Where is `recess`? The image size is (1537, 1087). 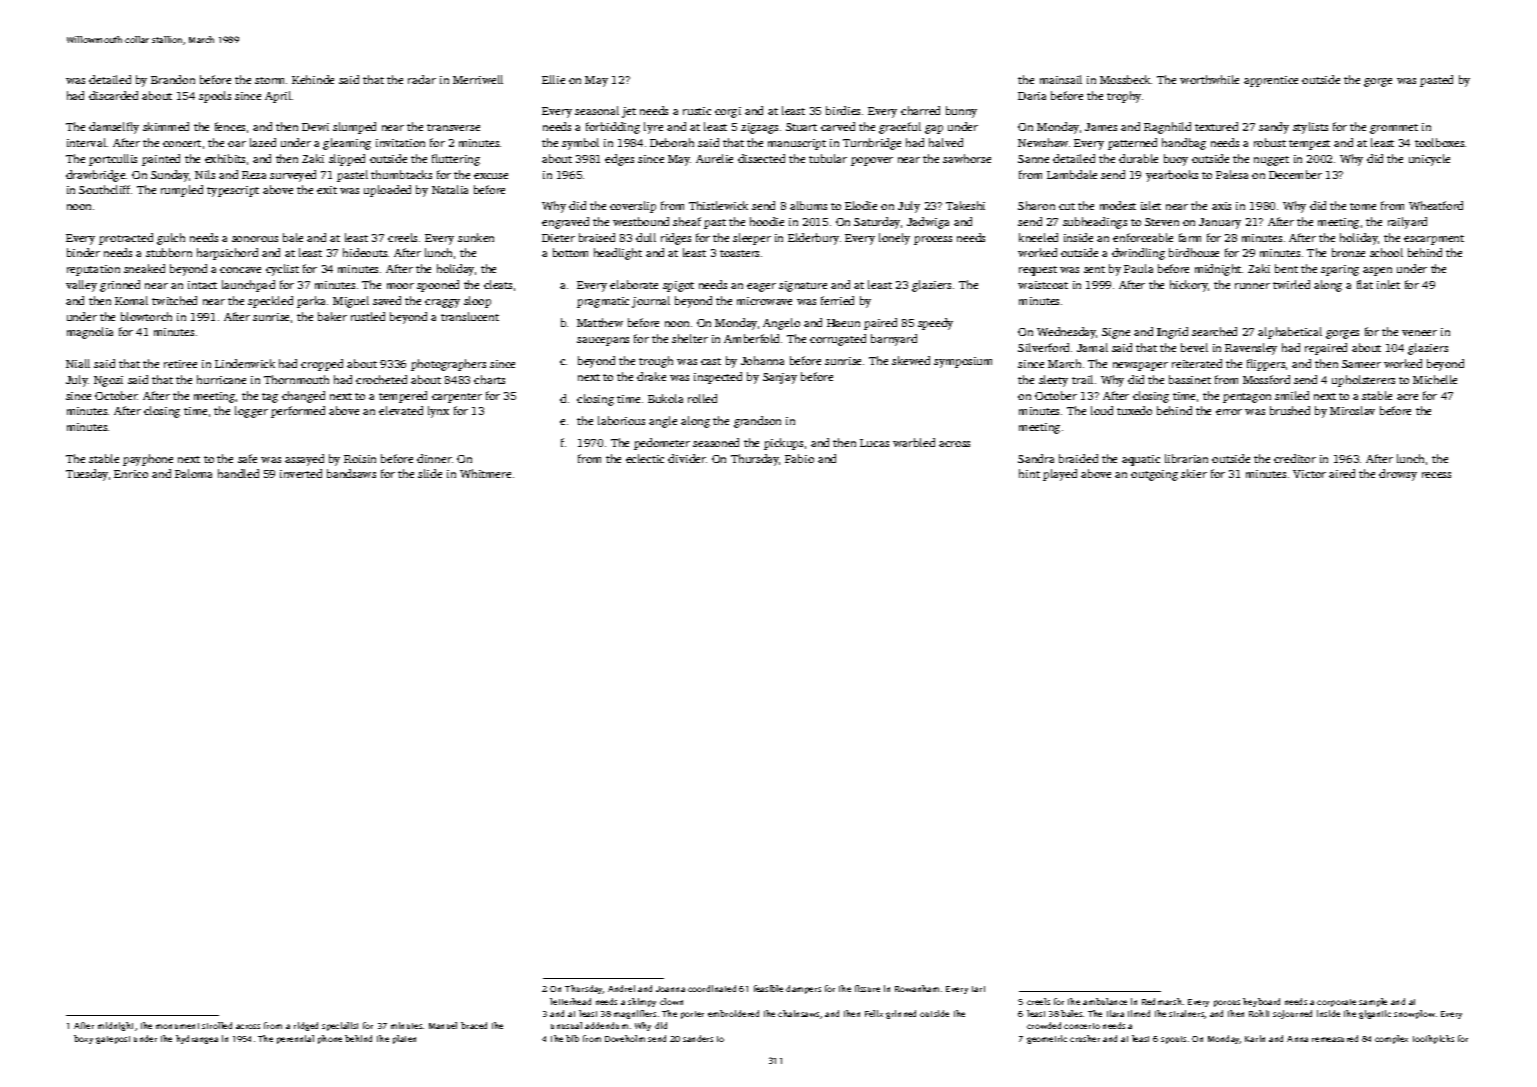 recess is located at coordinates (1436, 475).
